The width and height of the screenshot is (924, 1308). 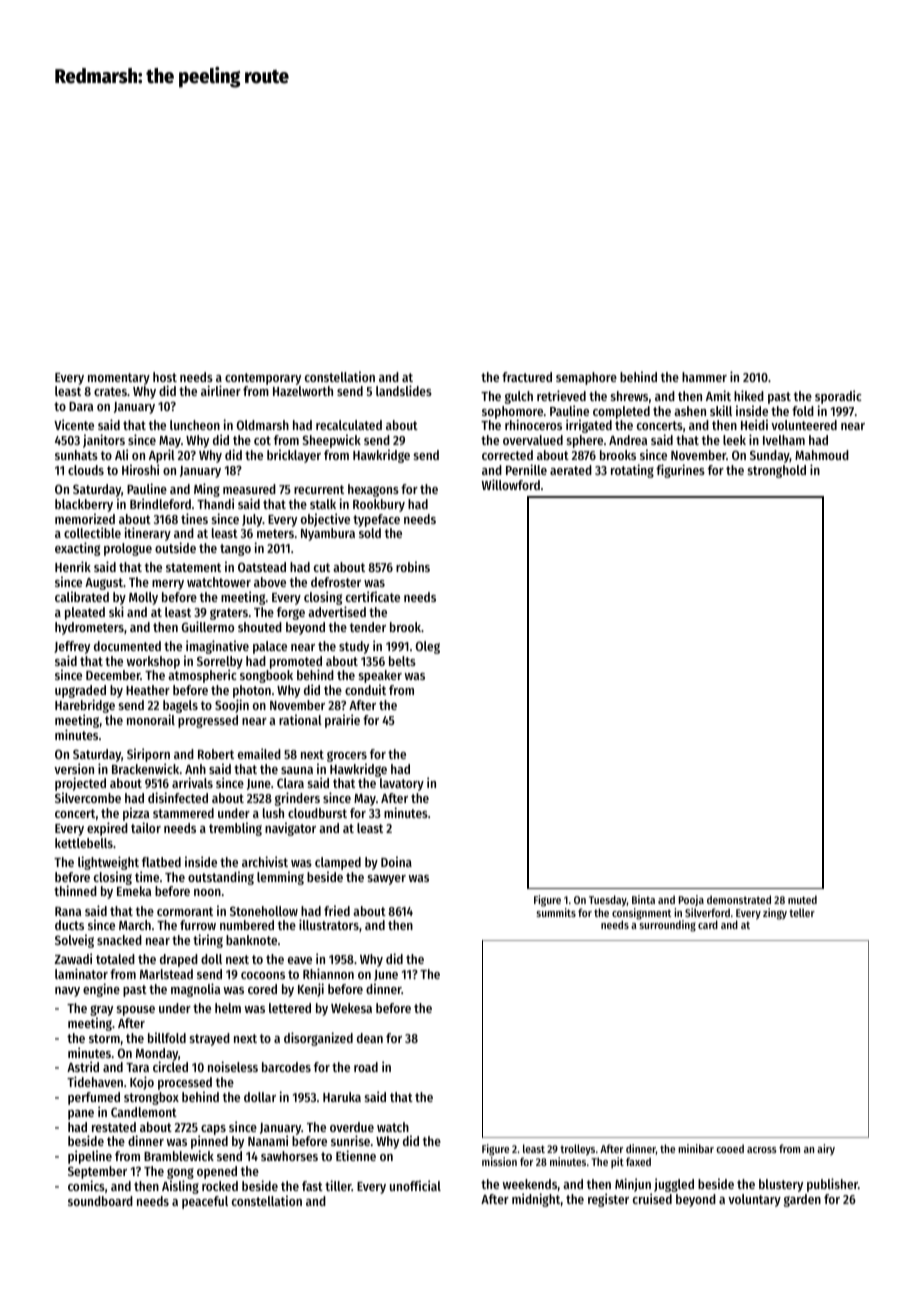 What do you see at coordinates (220, 1186) in the screenshot?
I see `rocked` at bounding box center [220, 1186].
